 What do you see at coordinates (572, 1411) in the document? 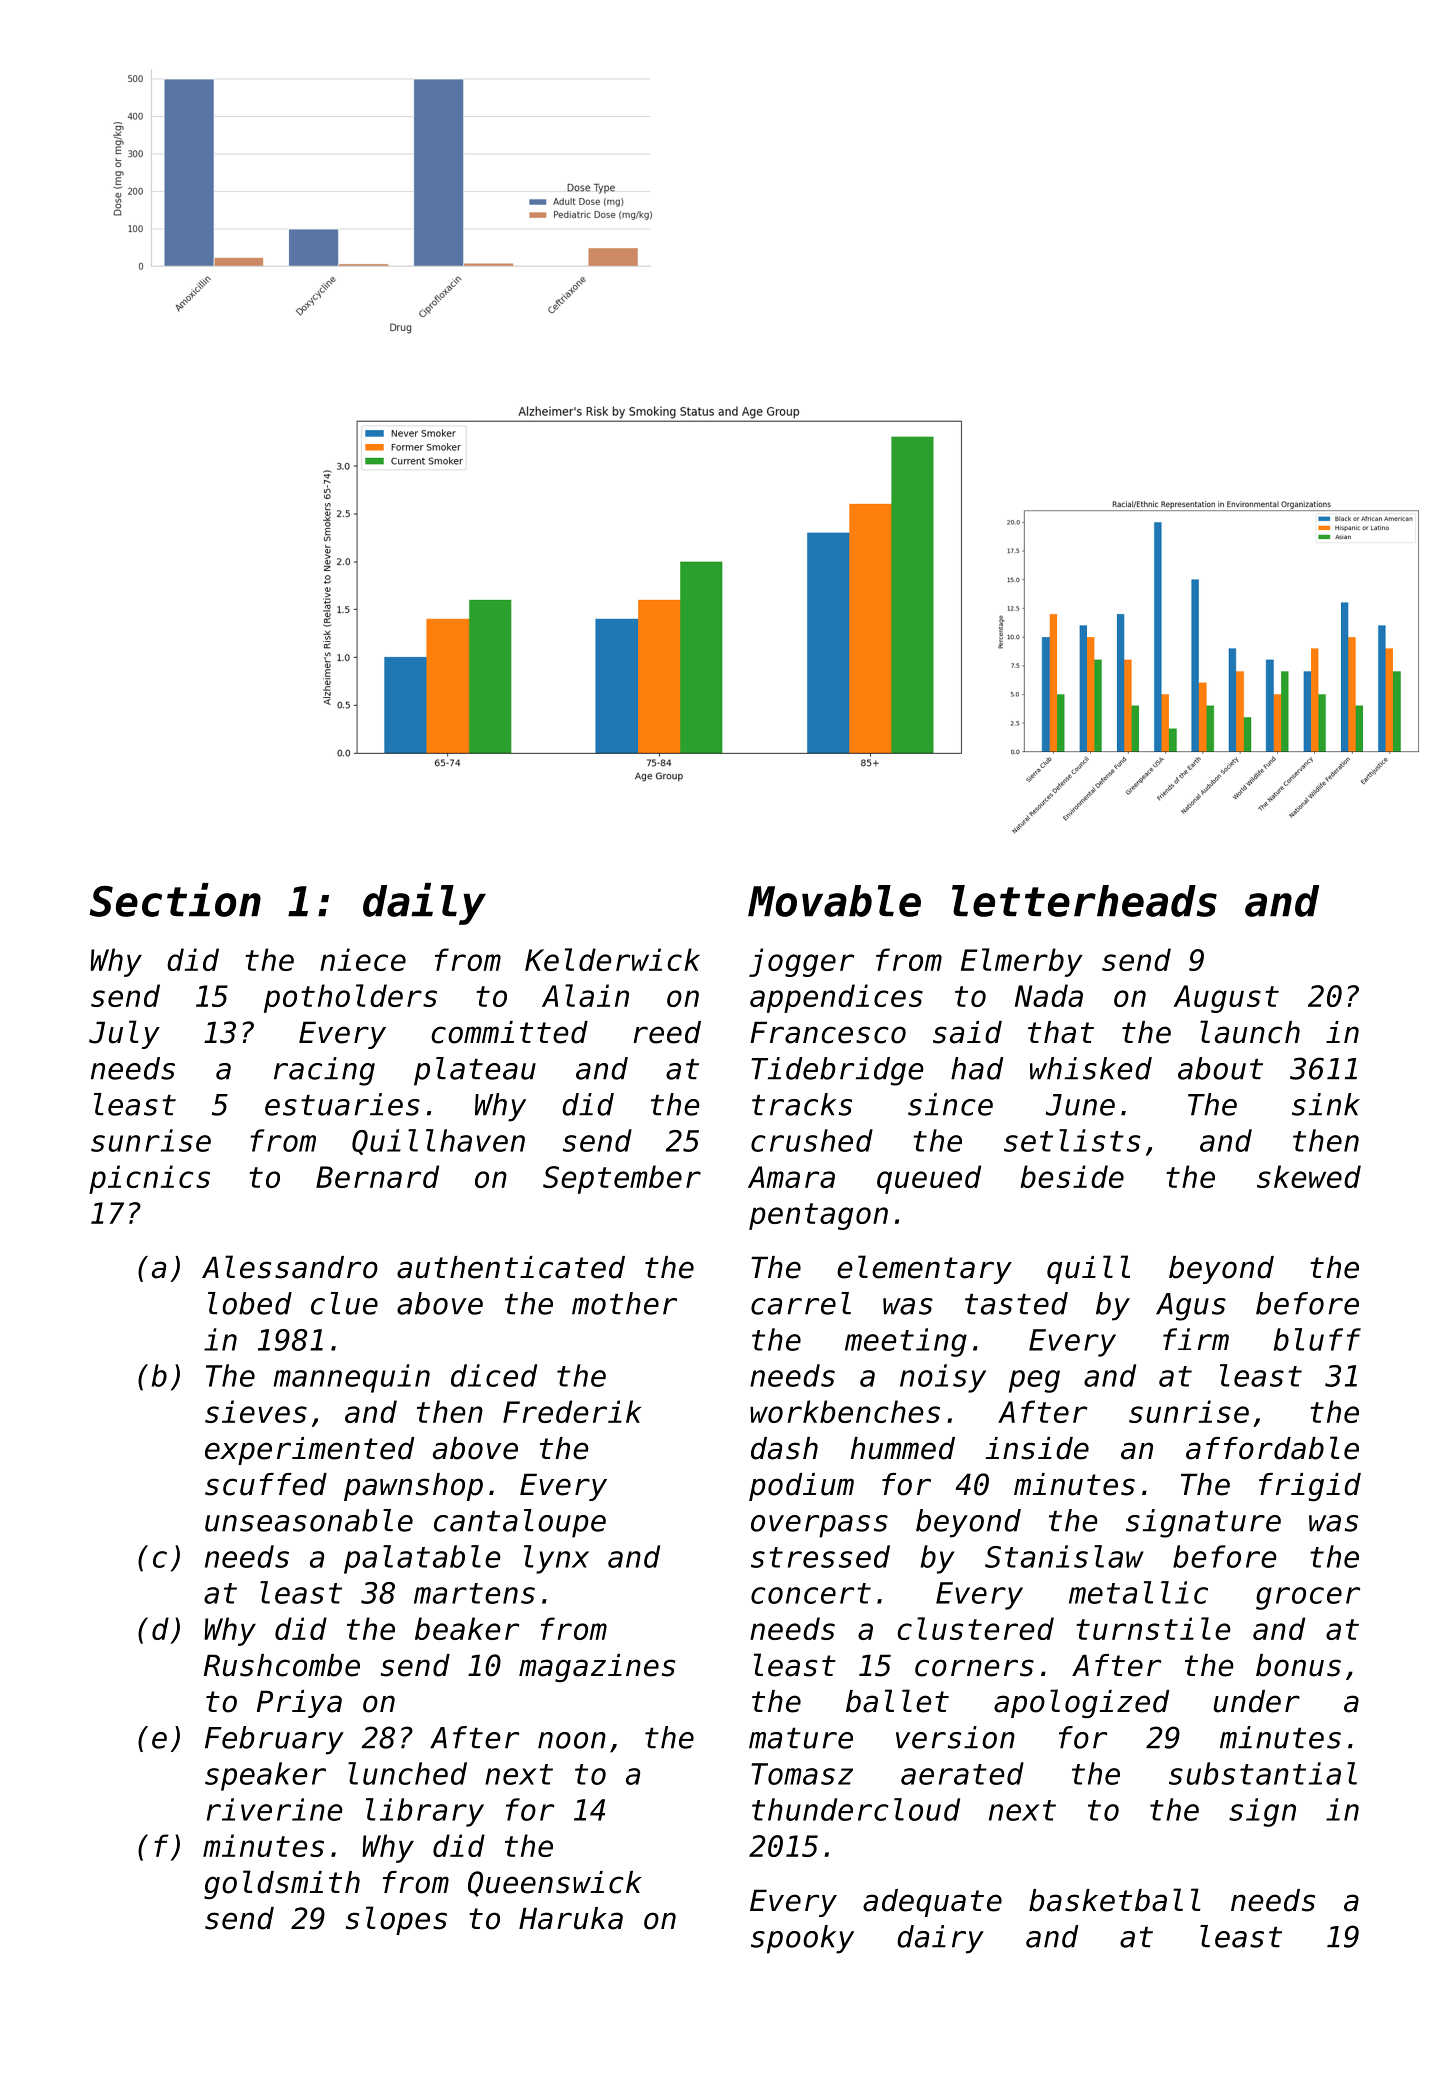
I see `Frederik` at bounding box center [572, 1411].
